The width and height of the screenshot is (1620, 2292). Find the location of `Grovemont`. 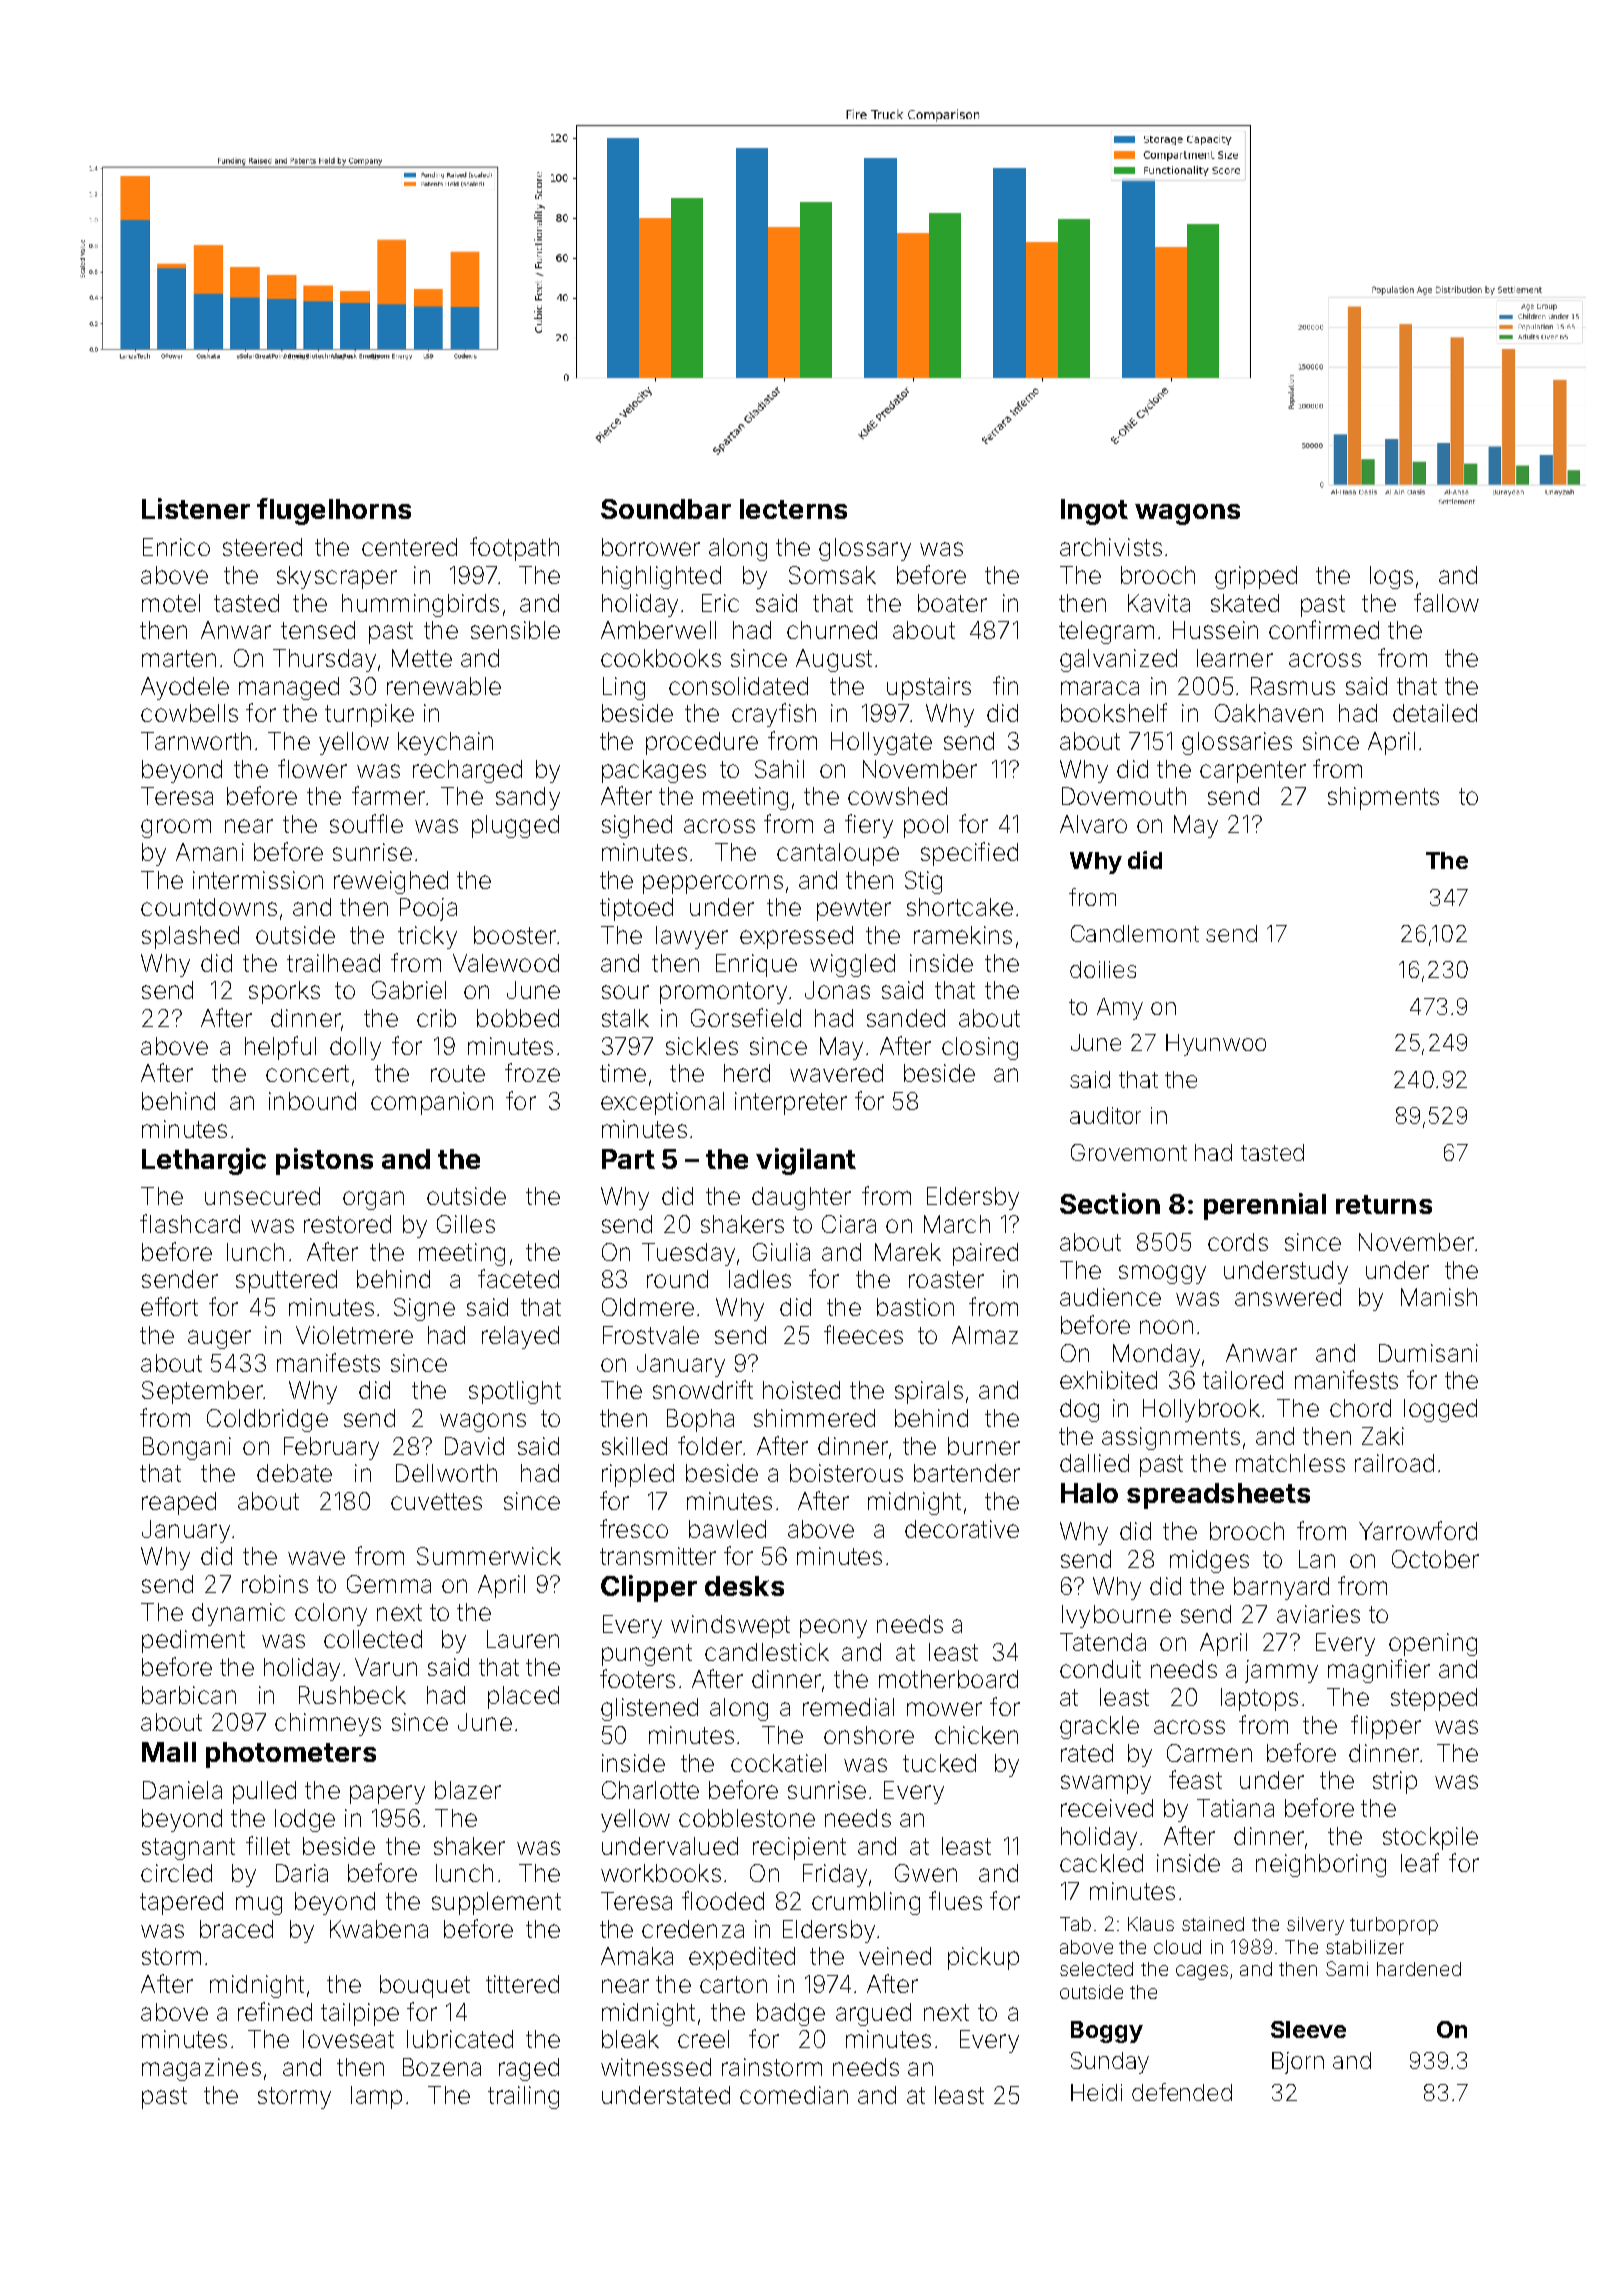

Grovemont is located at coordinates (1129, 1152).
